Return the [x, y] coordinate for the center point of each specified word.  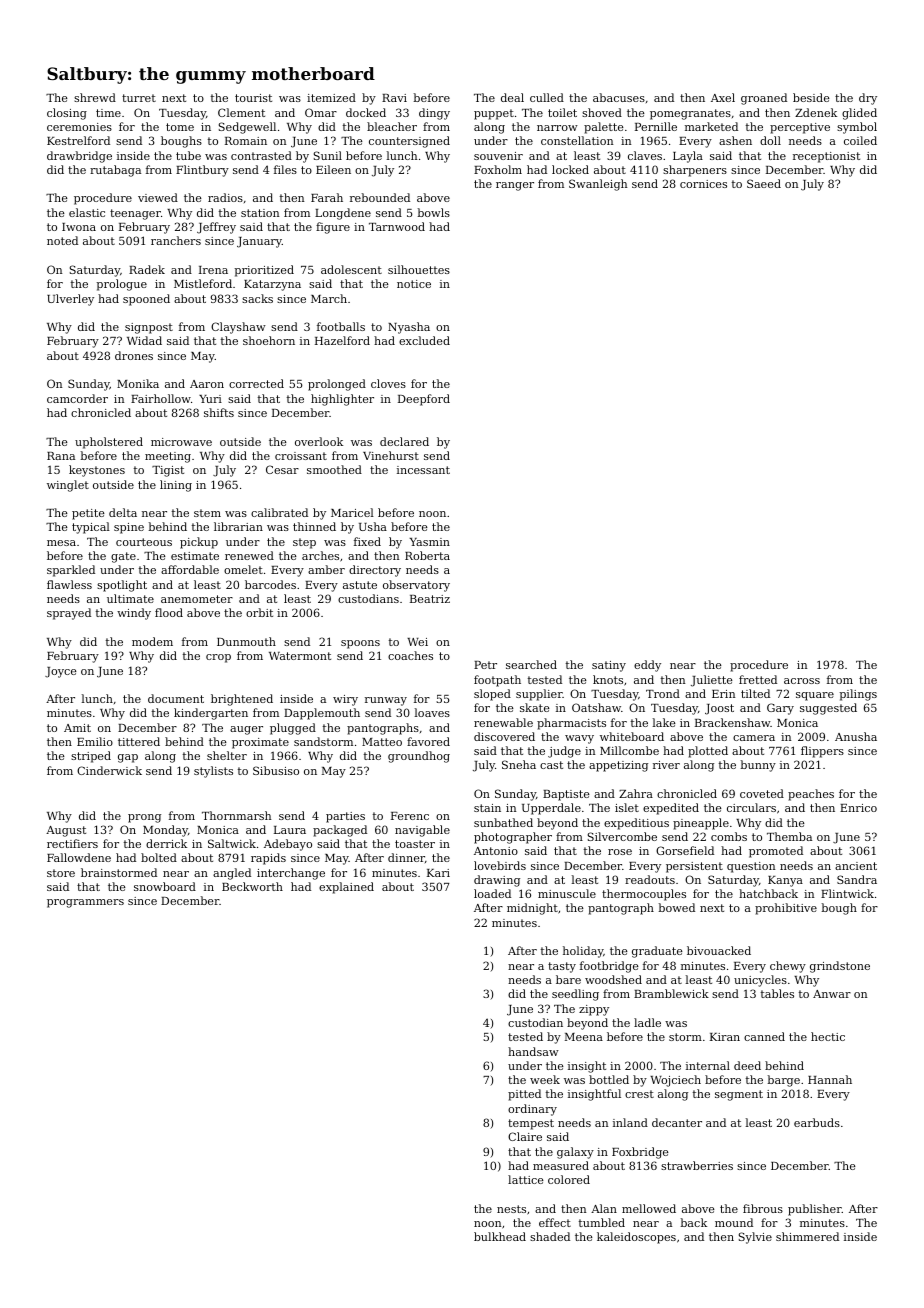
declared [404, 441]
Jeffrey [216, 228]
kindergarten [211, 714]
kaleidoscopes [636, 1238]
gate [123, 557]
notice [414, 284]
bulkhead [500, 1236]
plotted [708, 752]
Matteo [382, 742]
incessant [423, 470]
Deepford [424, 400]
